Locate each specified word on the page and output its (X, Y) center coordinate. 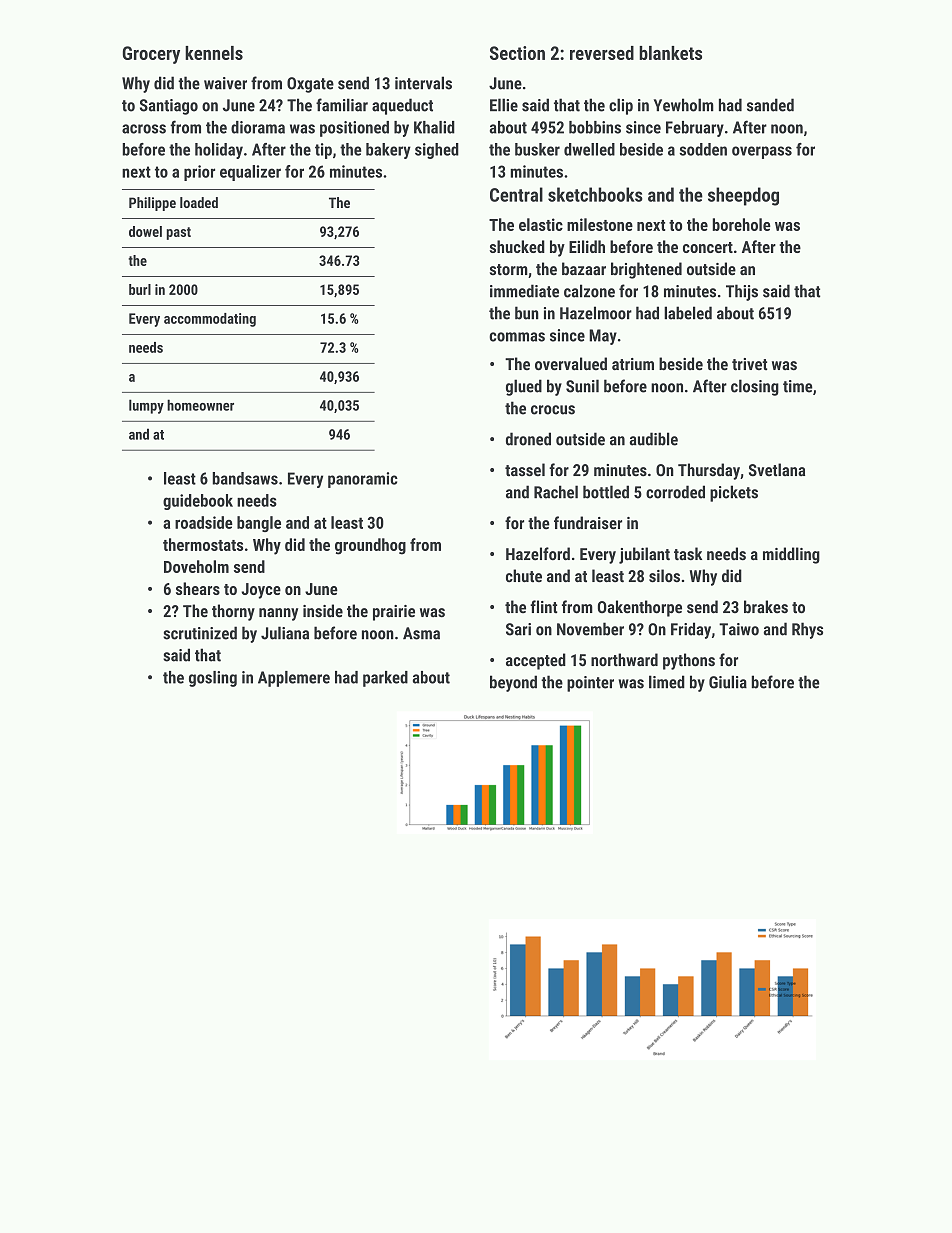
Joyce (261, 591)
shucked (517, 246)
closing (755, 387)
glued (524, 387)
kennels (214, 53)
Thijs (742, 292)
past (178, 233)
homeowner (200, 405)
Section (517, 53)
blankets (670, 53)
